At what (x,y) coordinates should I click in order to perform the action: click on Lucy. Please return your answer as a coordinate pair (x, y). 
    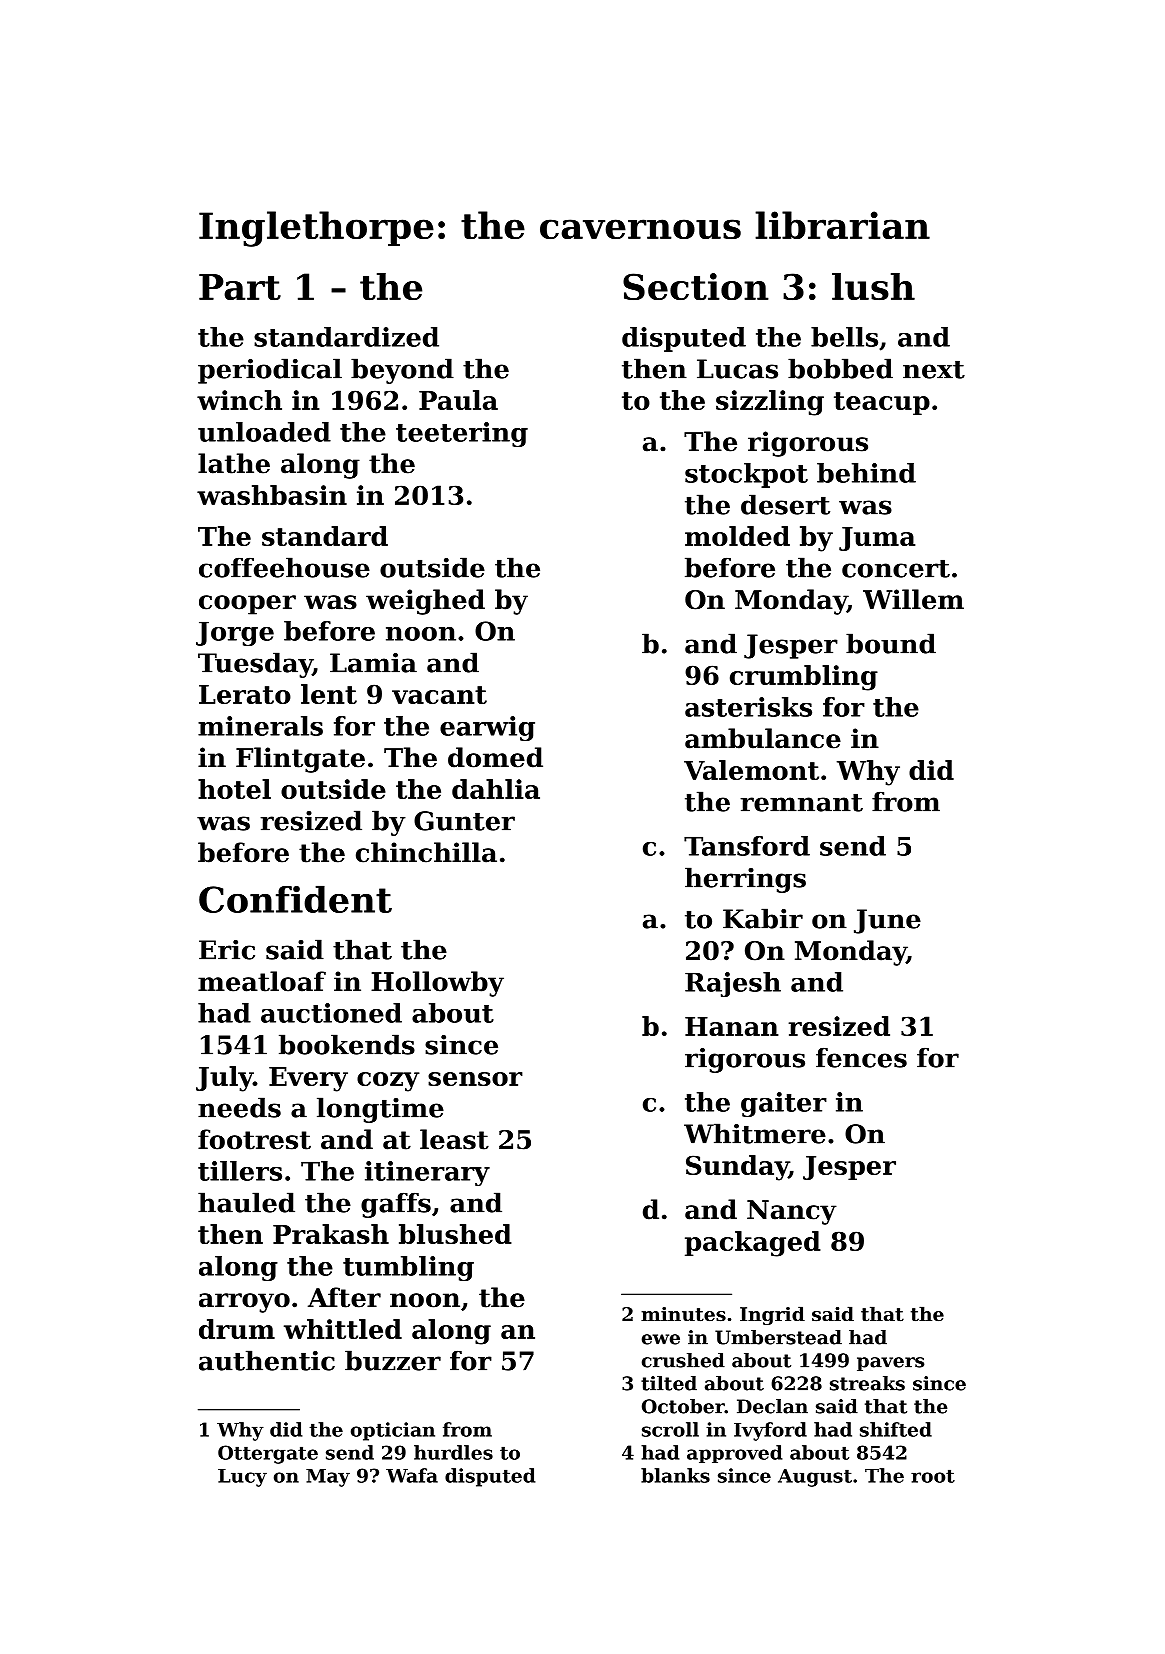
    Looking at the image, I should click on (242, 1478).
